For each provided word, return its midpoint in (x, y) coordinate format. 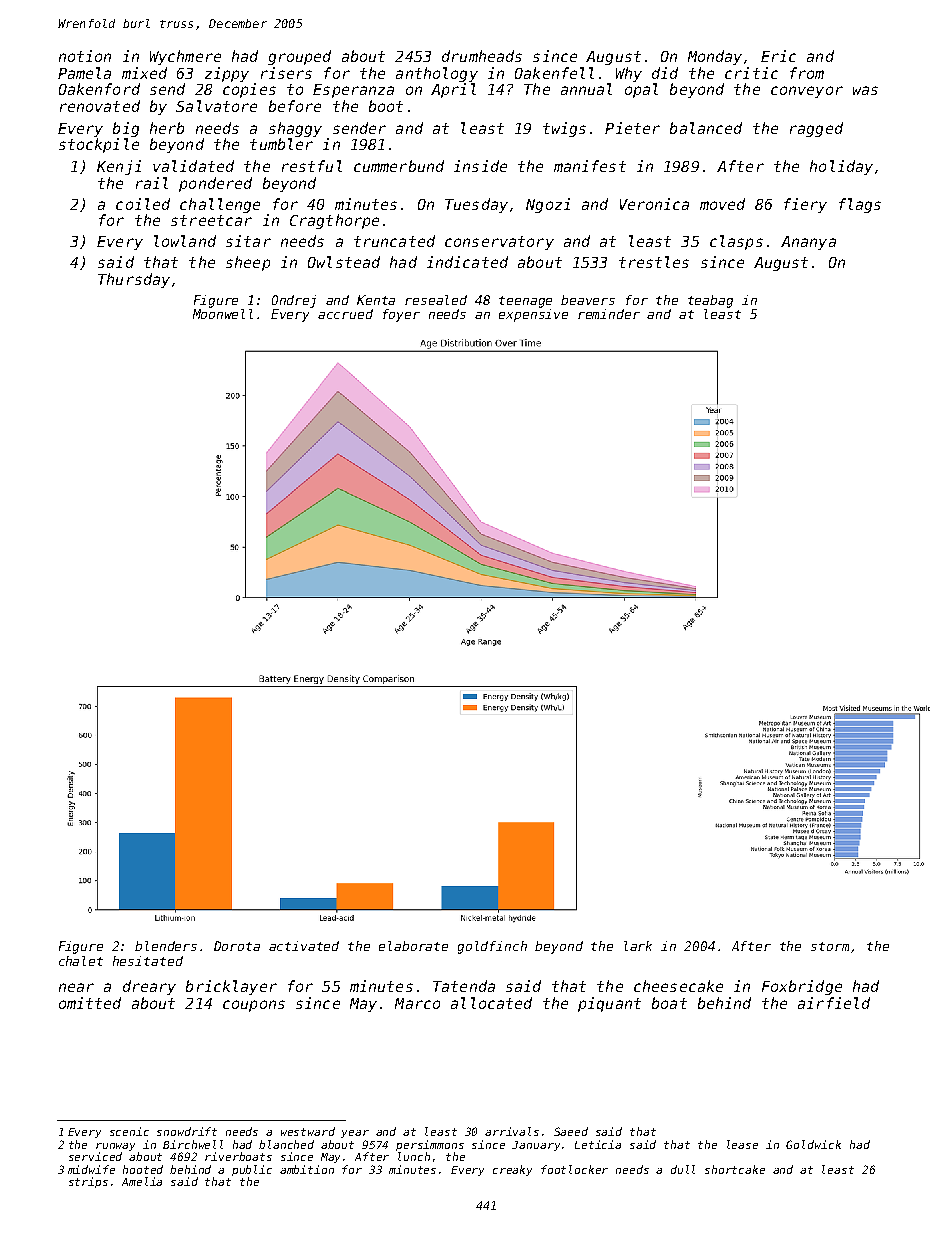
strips (88, 1182)
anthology (437, 74)
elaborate (413, 946)
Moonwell (223, 314)
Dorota (237, 946)
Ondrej (294, 301)
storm (830, 946)
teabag (710, 301)
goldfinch (492, 947)
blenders (166, 946)
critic (751, 73)
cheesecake (678, 986)
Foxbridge (802, 987)
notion (85, 56)
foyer (401, 315)
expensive (533, 315)
